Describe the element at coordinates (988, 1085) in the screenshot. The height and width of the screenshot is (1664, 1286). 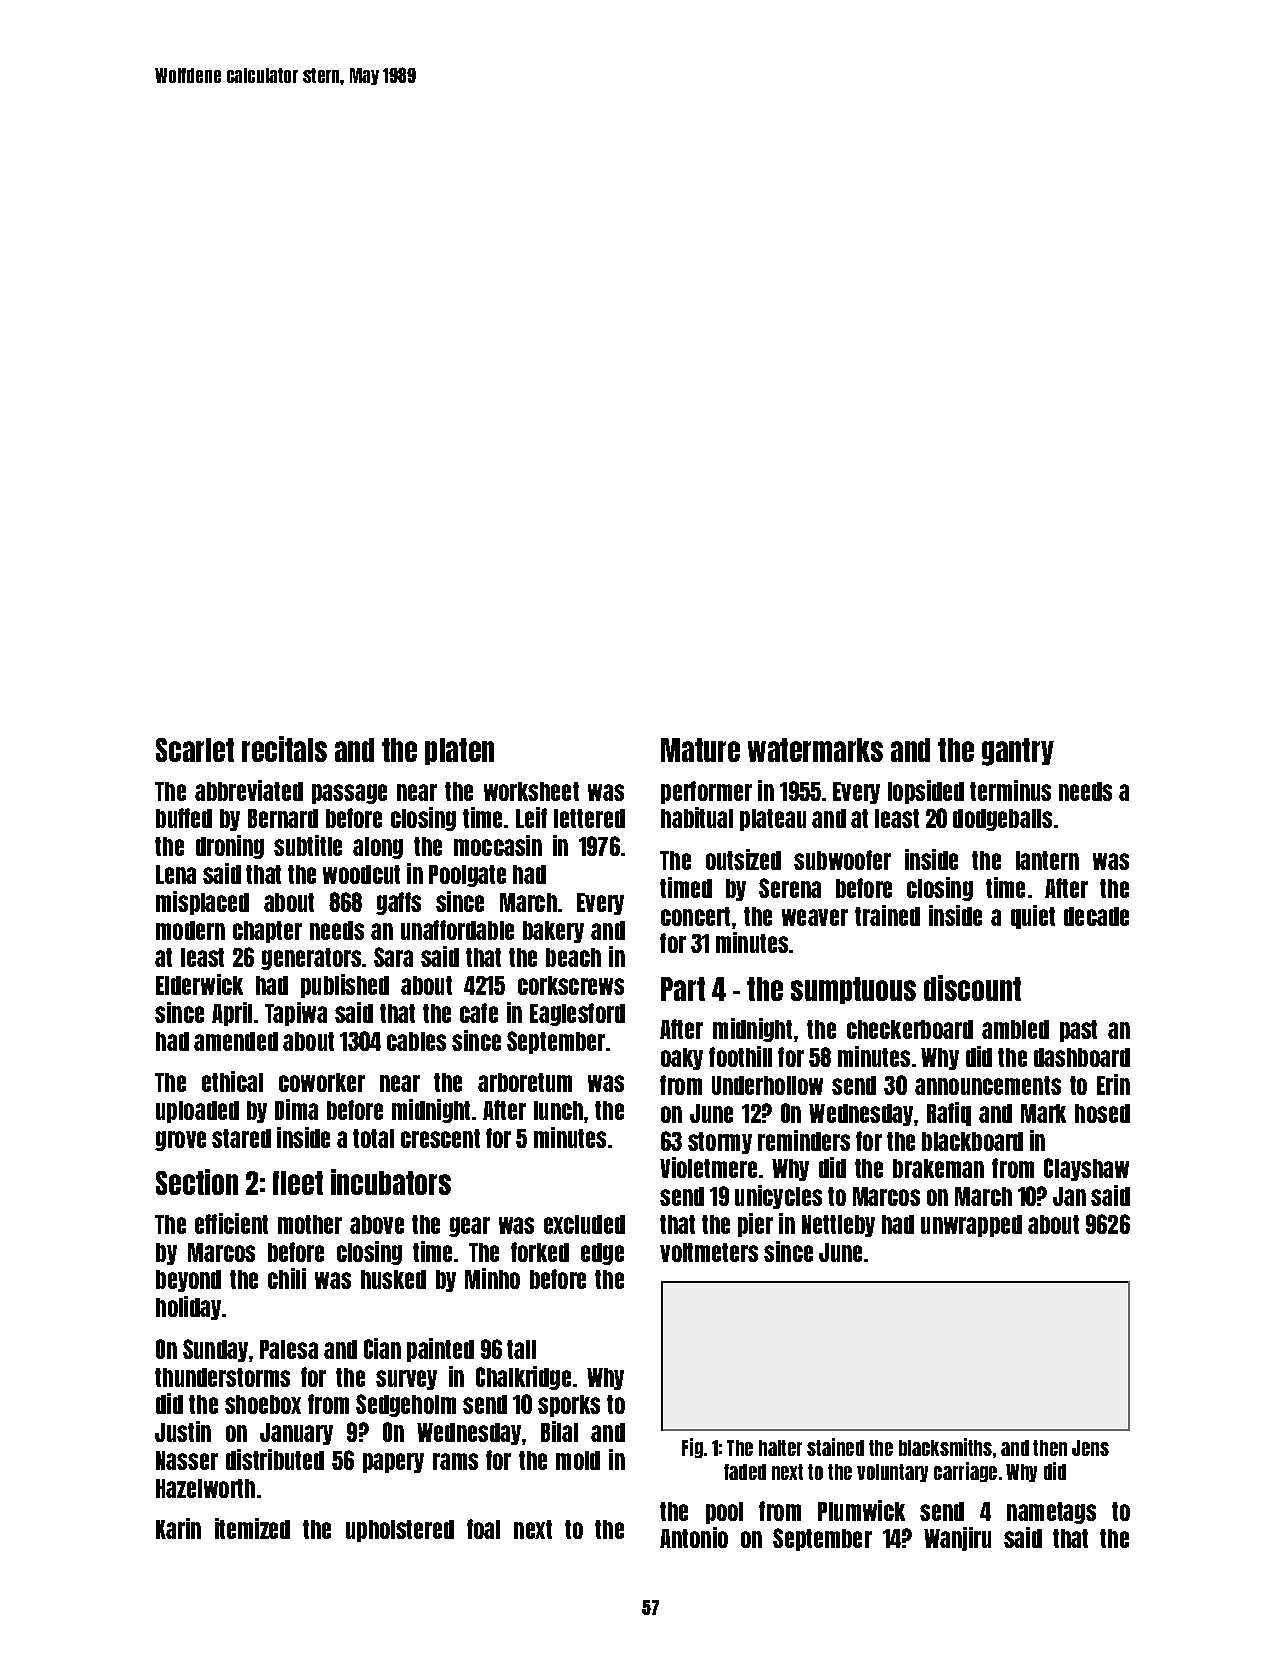
I see `announcements` at that location.
